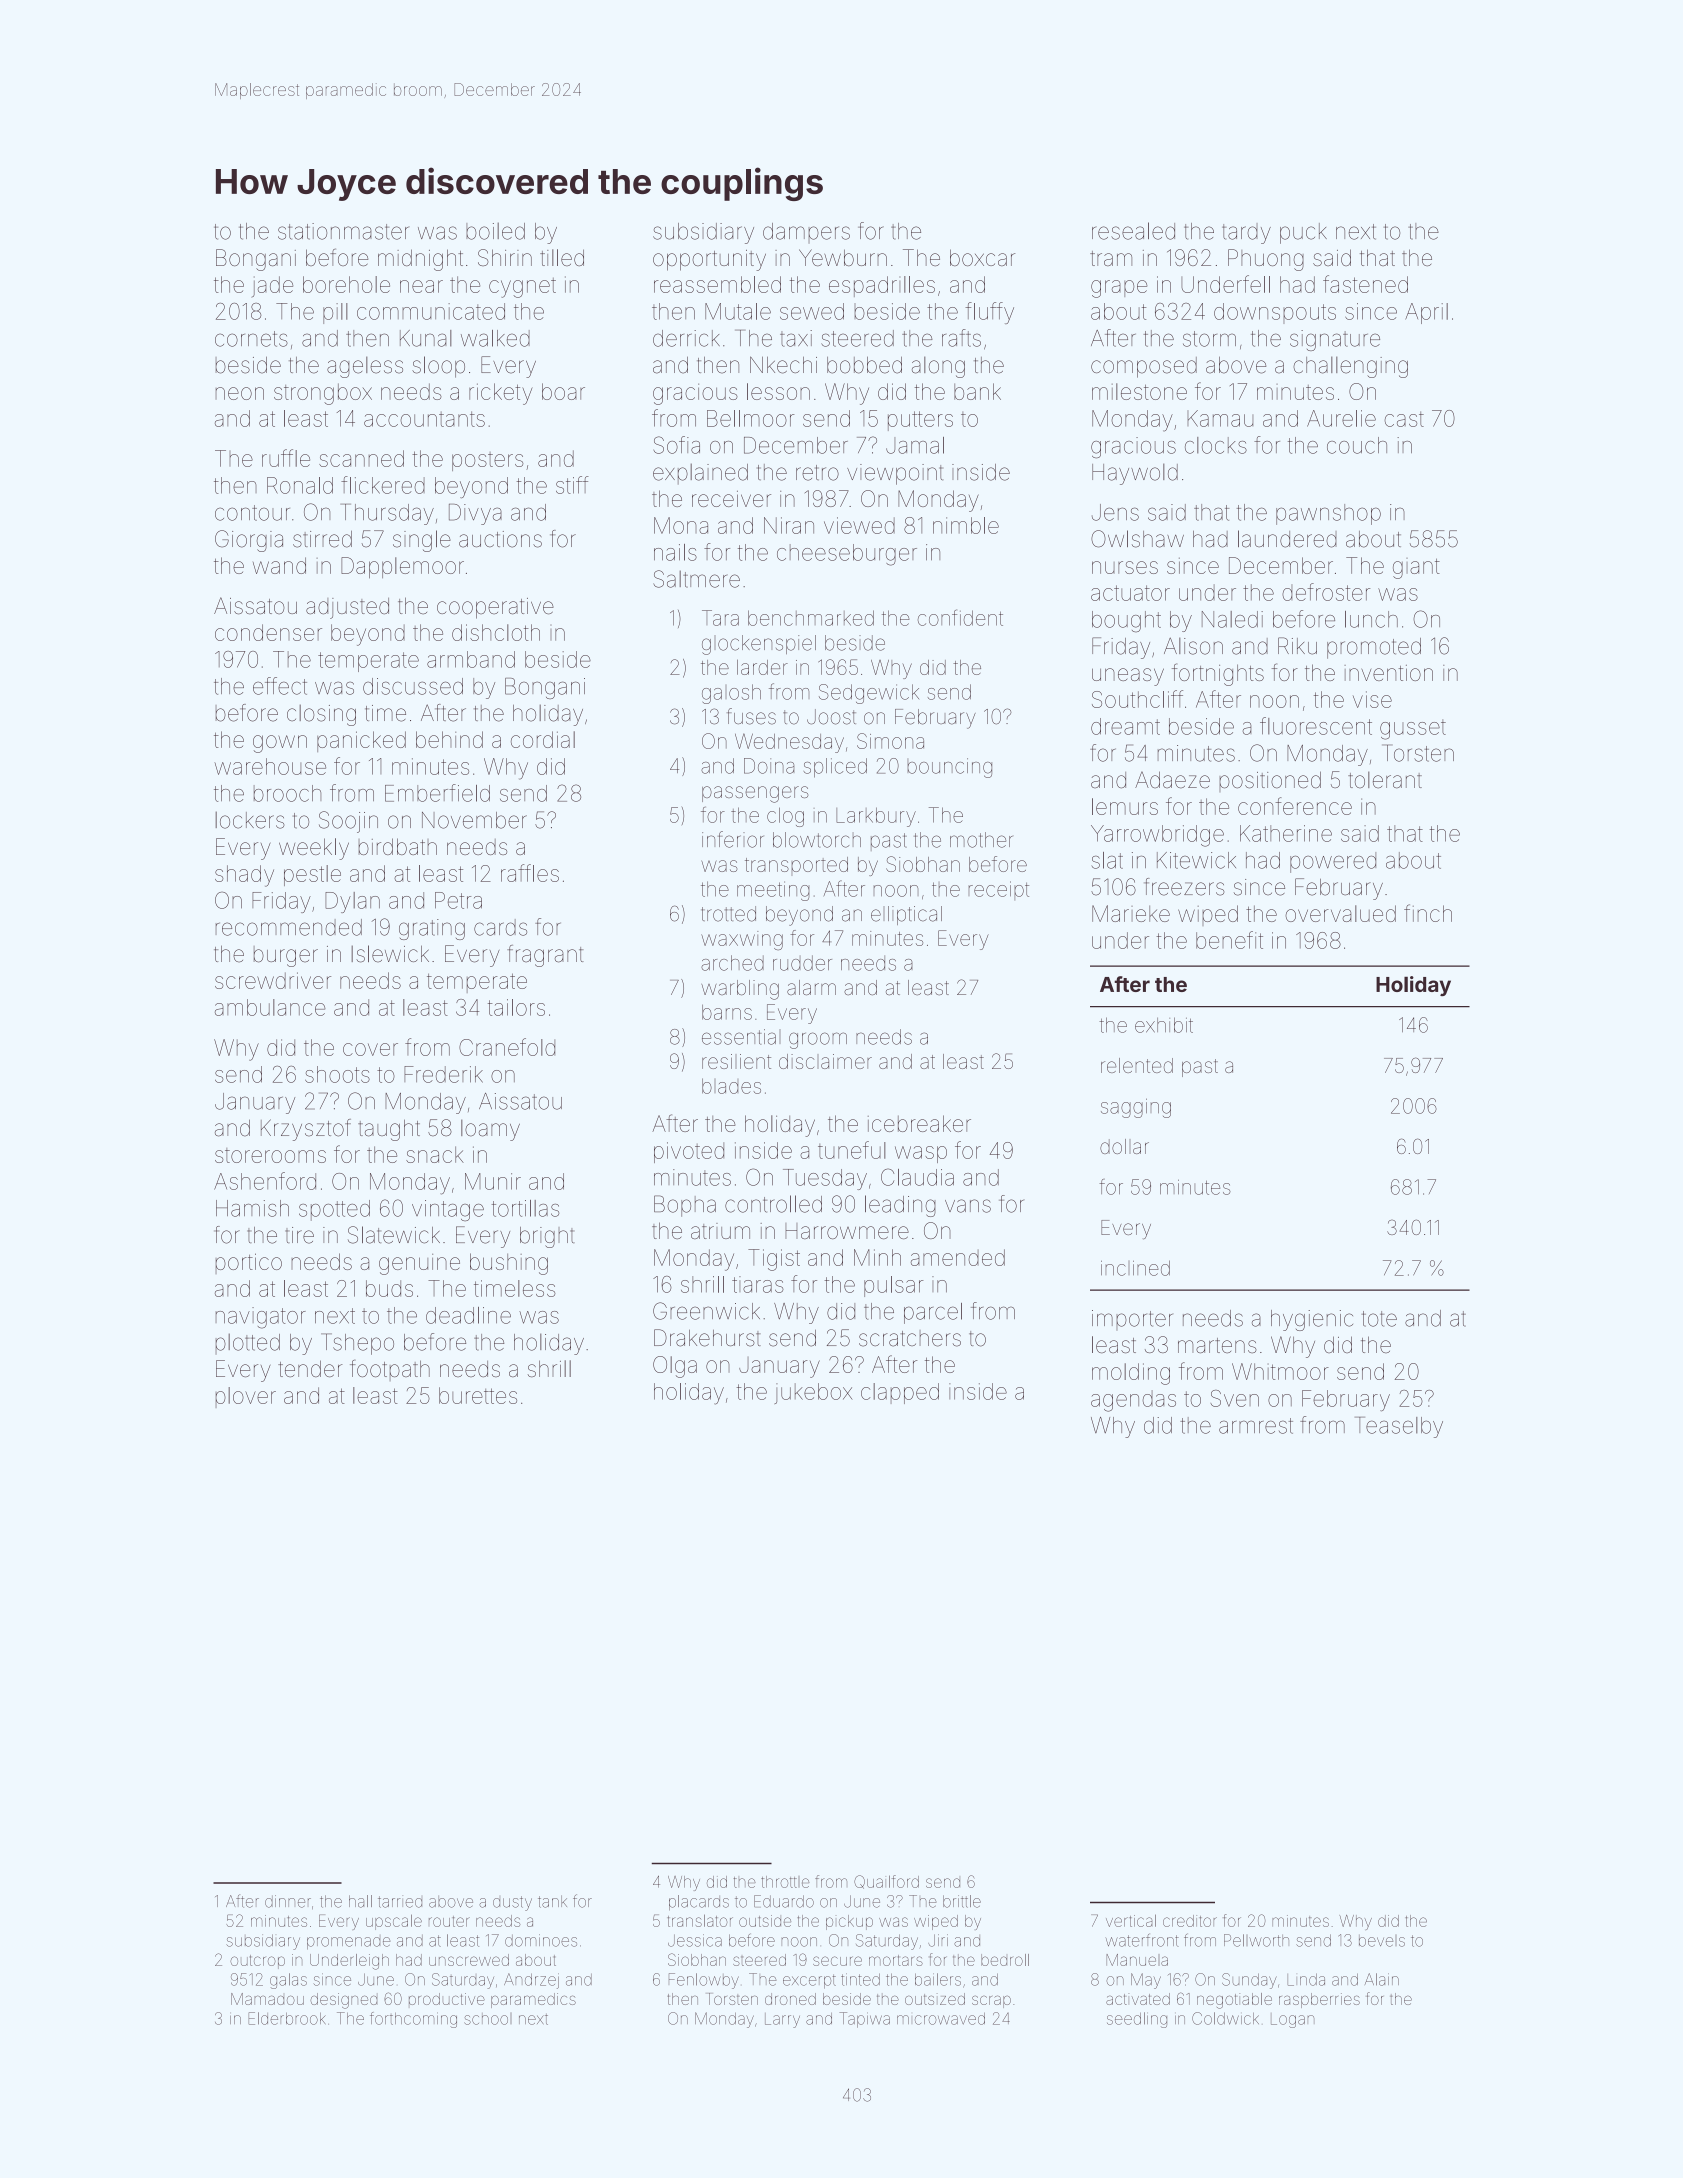  What do you see at coordinates (249, 1263) in the screenshot?
I see `portico` at bounding box center [249, 1263].
